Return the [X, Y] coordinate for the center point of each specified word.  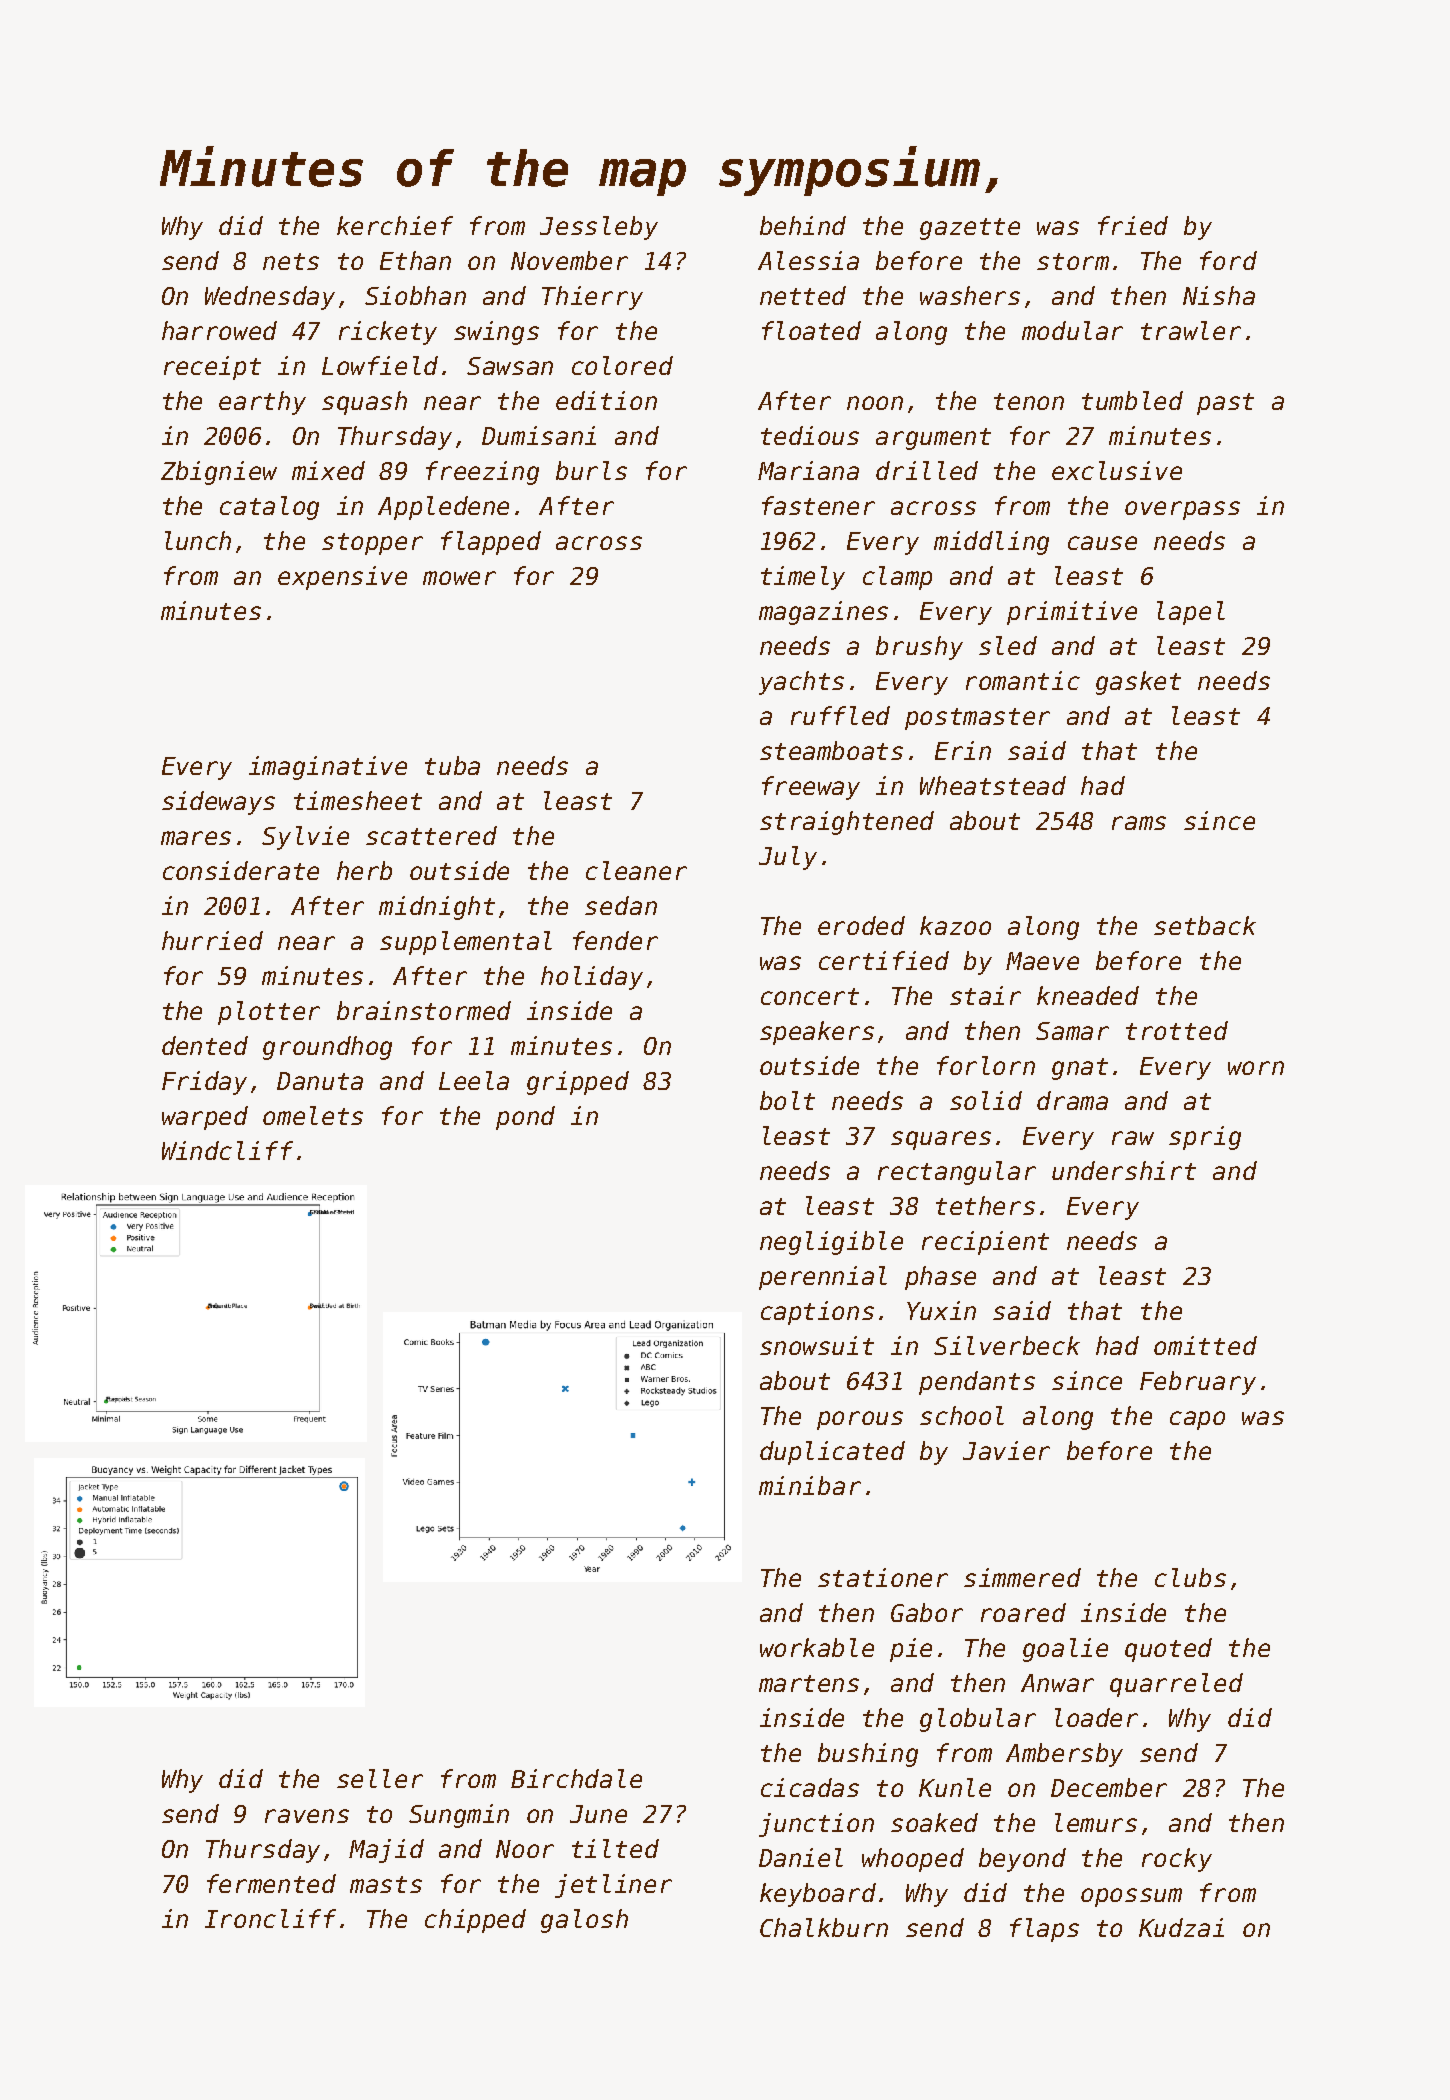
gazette [970, 229]
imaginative [328, 768]
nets [291, 261]
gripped [578, 1083]
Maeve [1042, 961]
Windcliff [227, 1150]
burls [591, 470]
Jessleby [599, 228]
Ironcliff [270, 1918]
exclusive [1117, 470]
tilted [615, 1848]
